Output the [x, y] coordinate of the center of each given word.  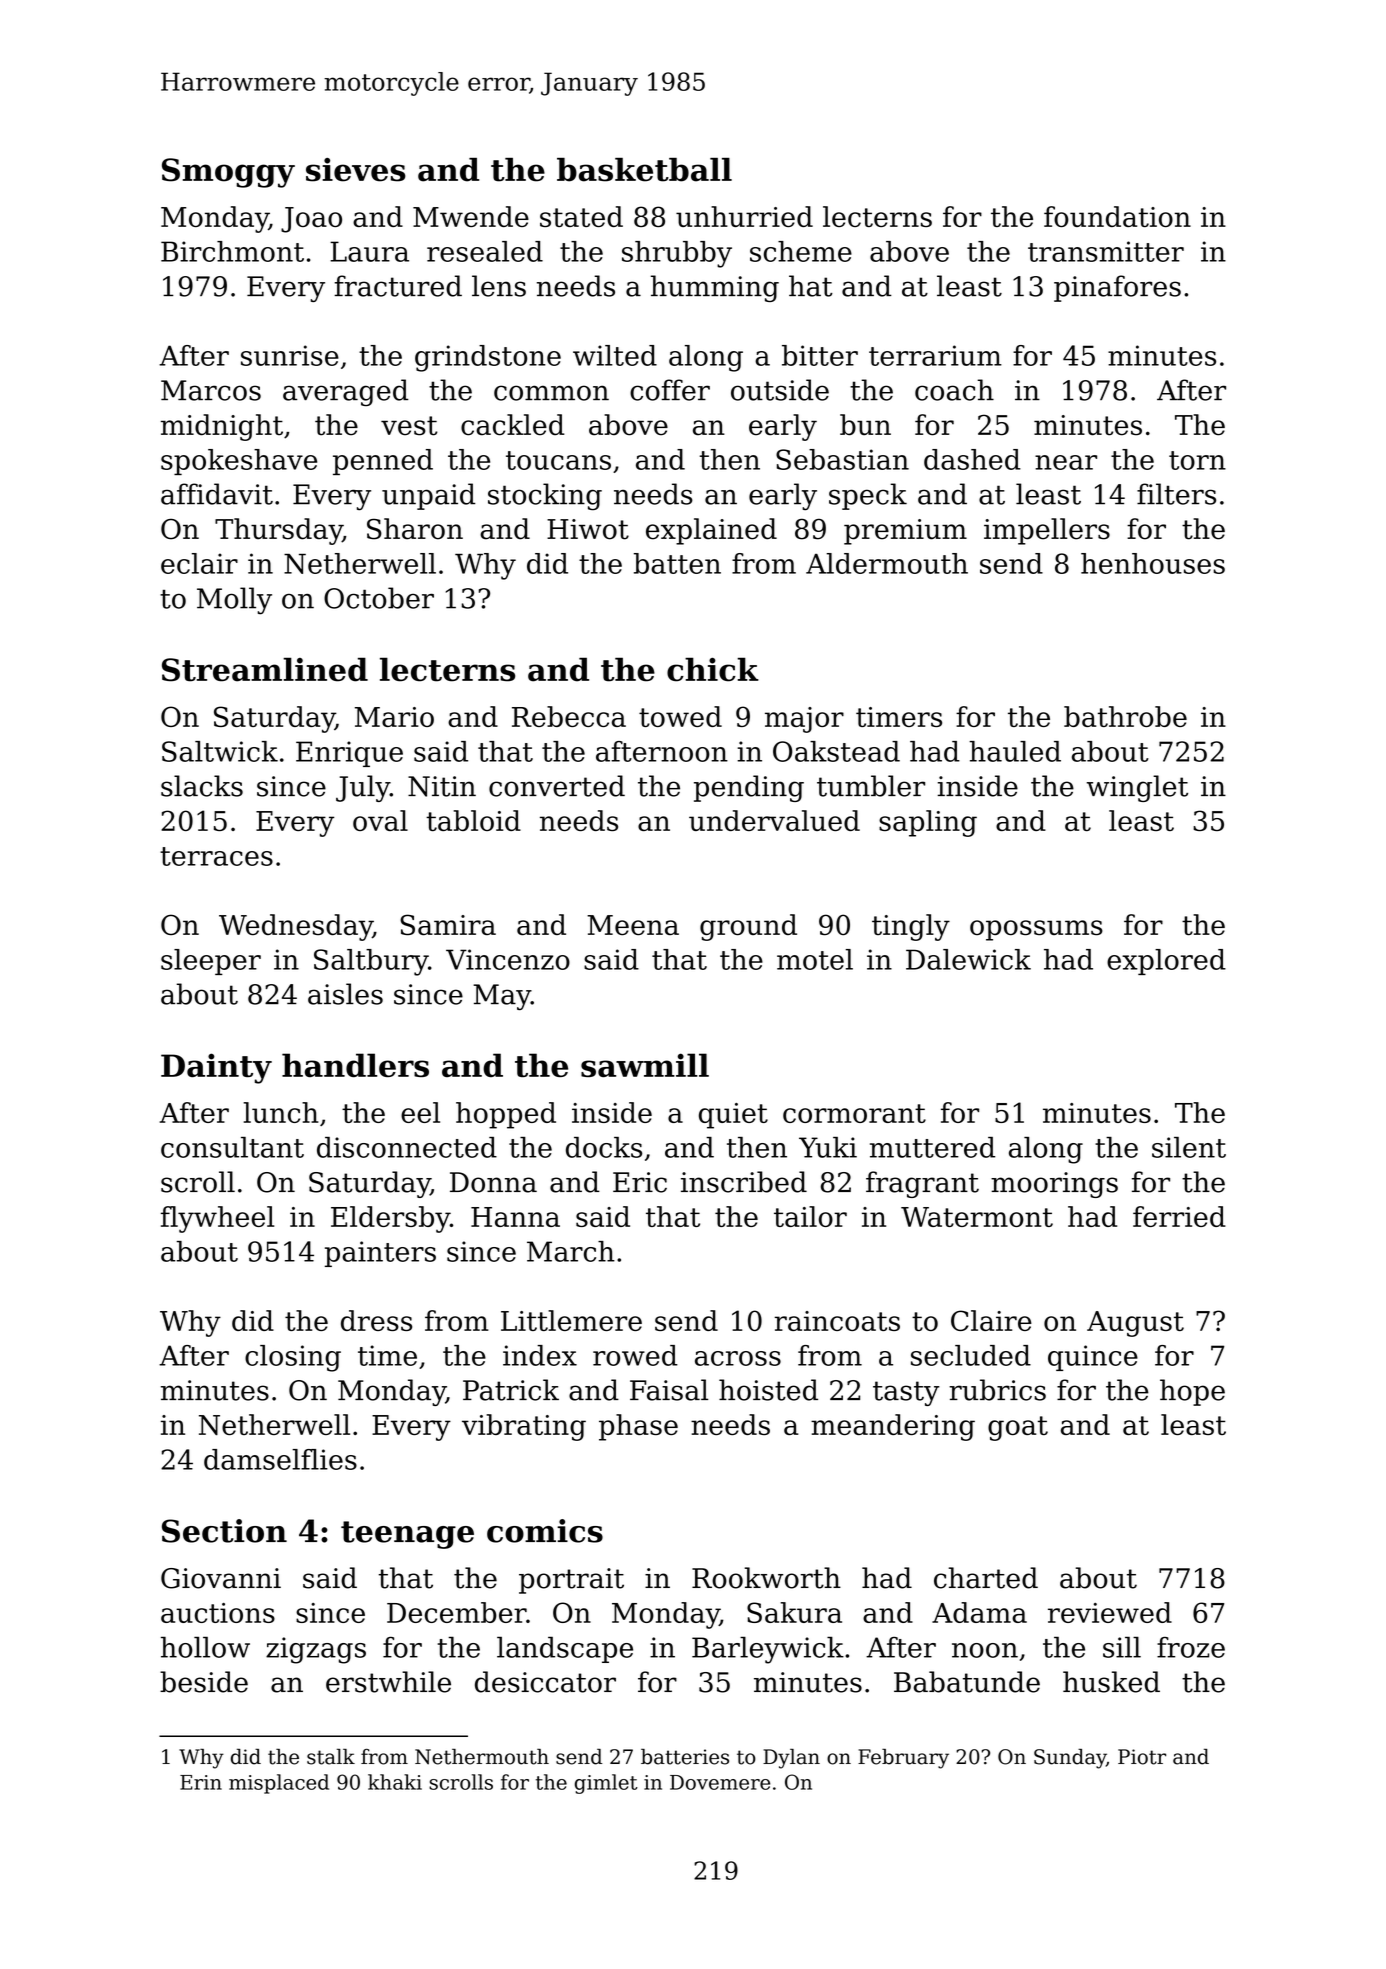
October [379, 598]
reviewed [1110, 1612]
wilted [615, 355]
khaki [395, 1782]
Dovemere [720, 1782]
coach [954, 390]
